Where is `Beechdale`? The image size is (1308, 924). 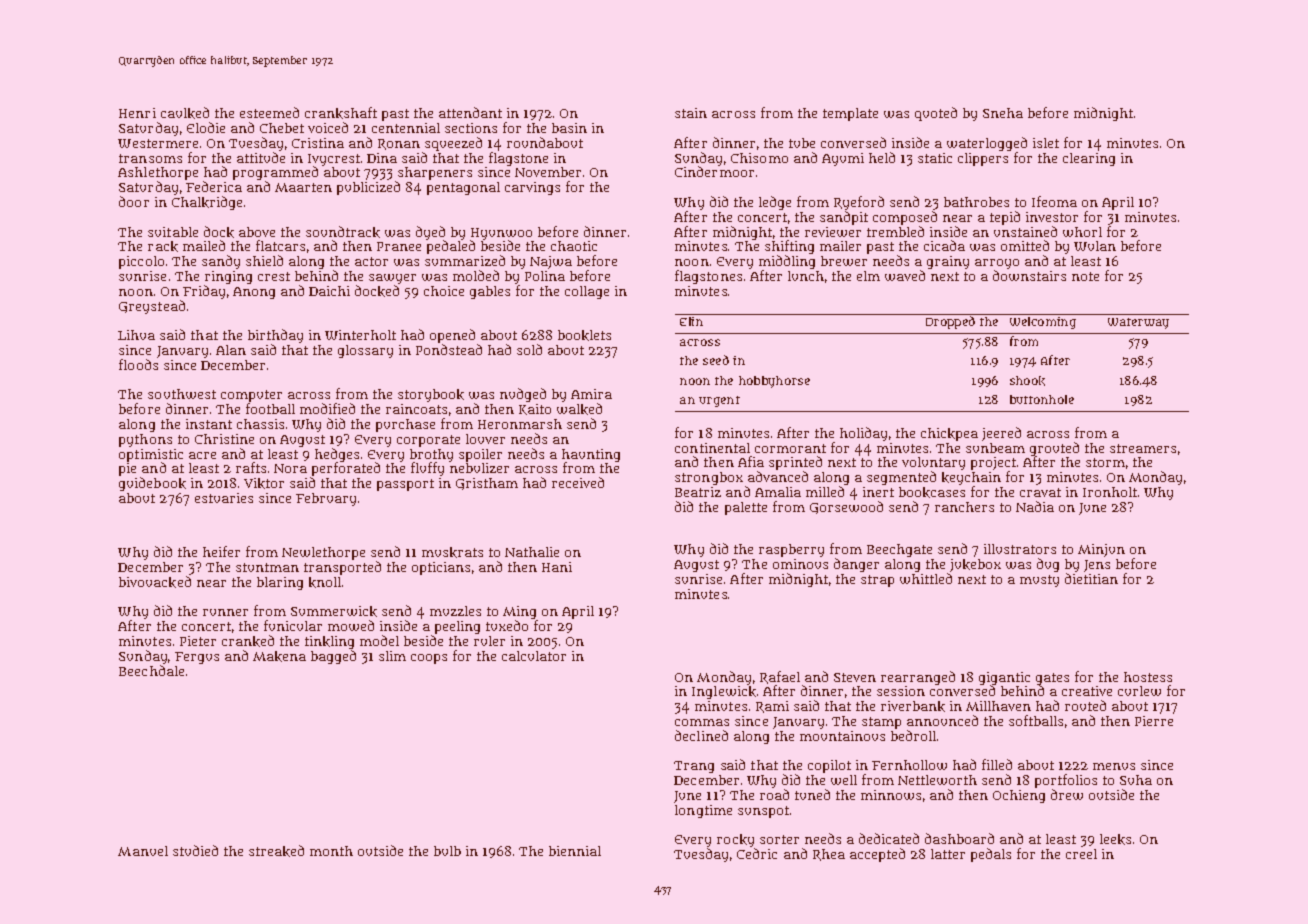 Beechdale is located at coordinates (151, 670).
